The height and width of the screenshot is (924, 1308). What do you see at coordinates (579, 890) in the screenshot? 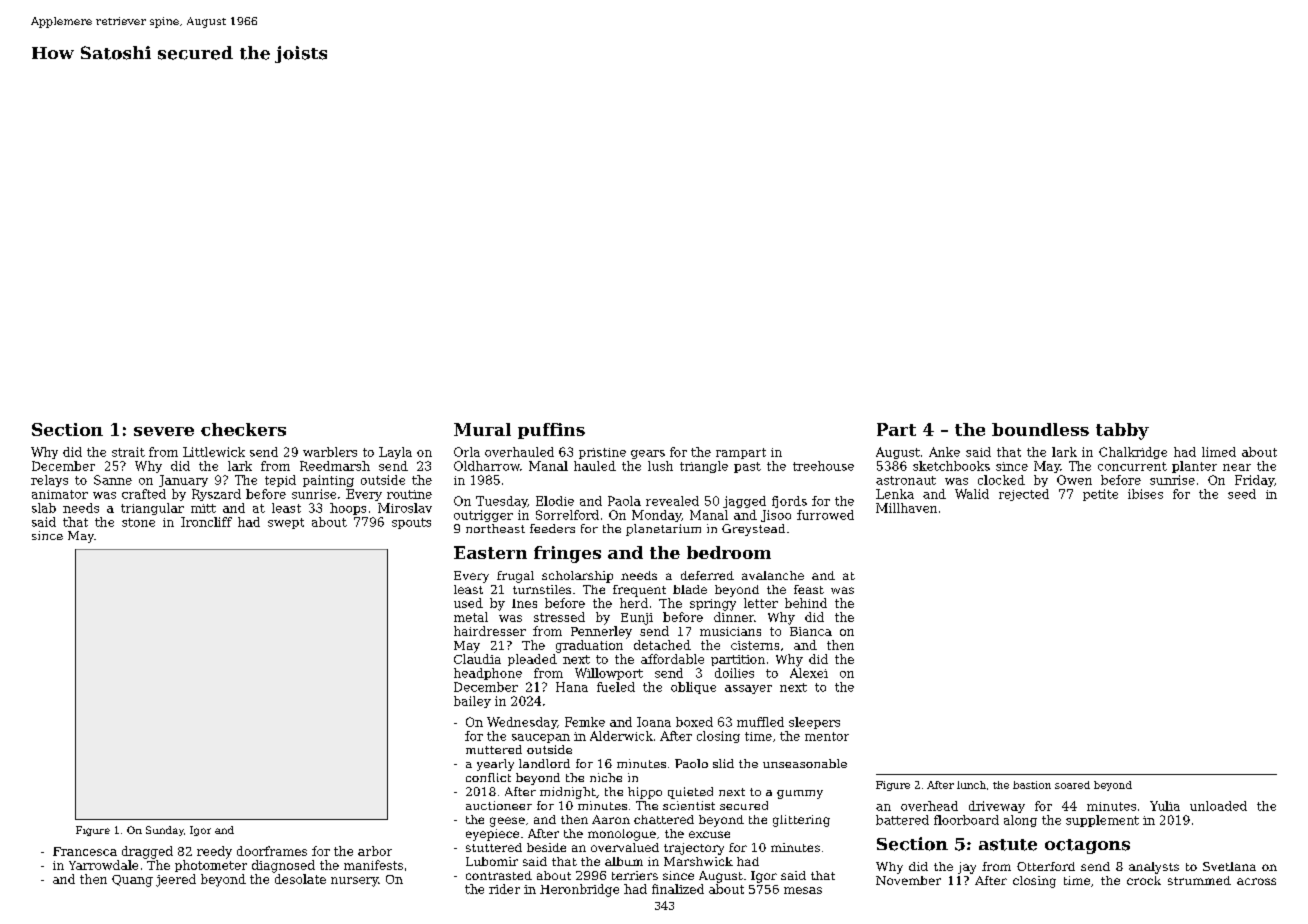
I see `Heronbridge` at bounding box center [579, 890].
